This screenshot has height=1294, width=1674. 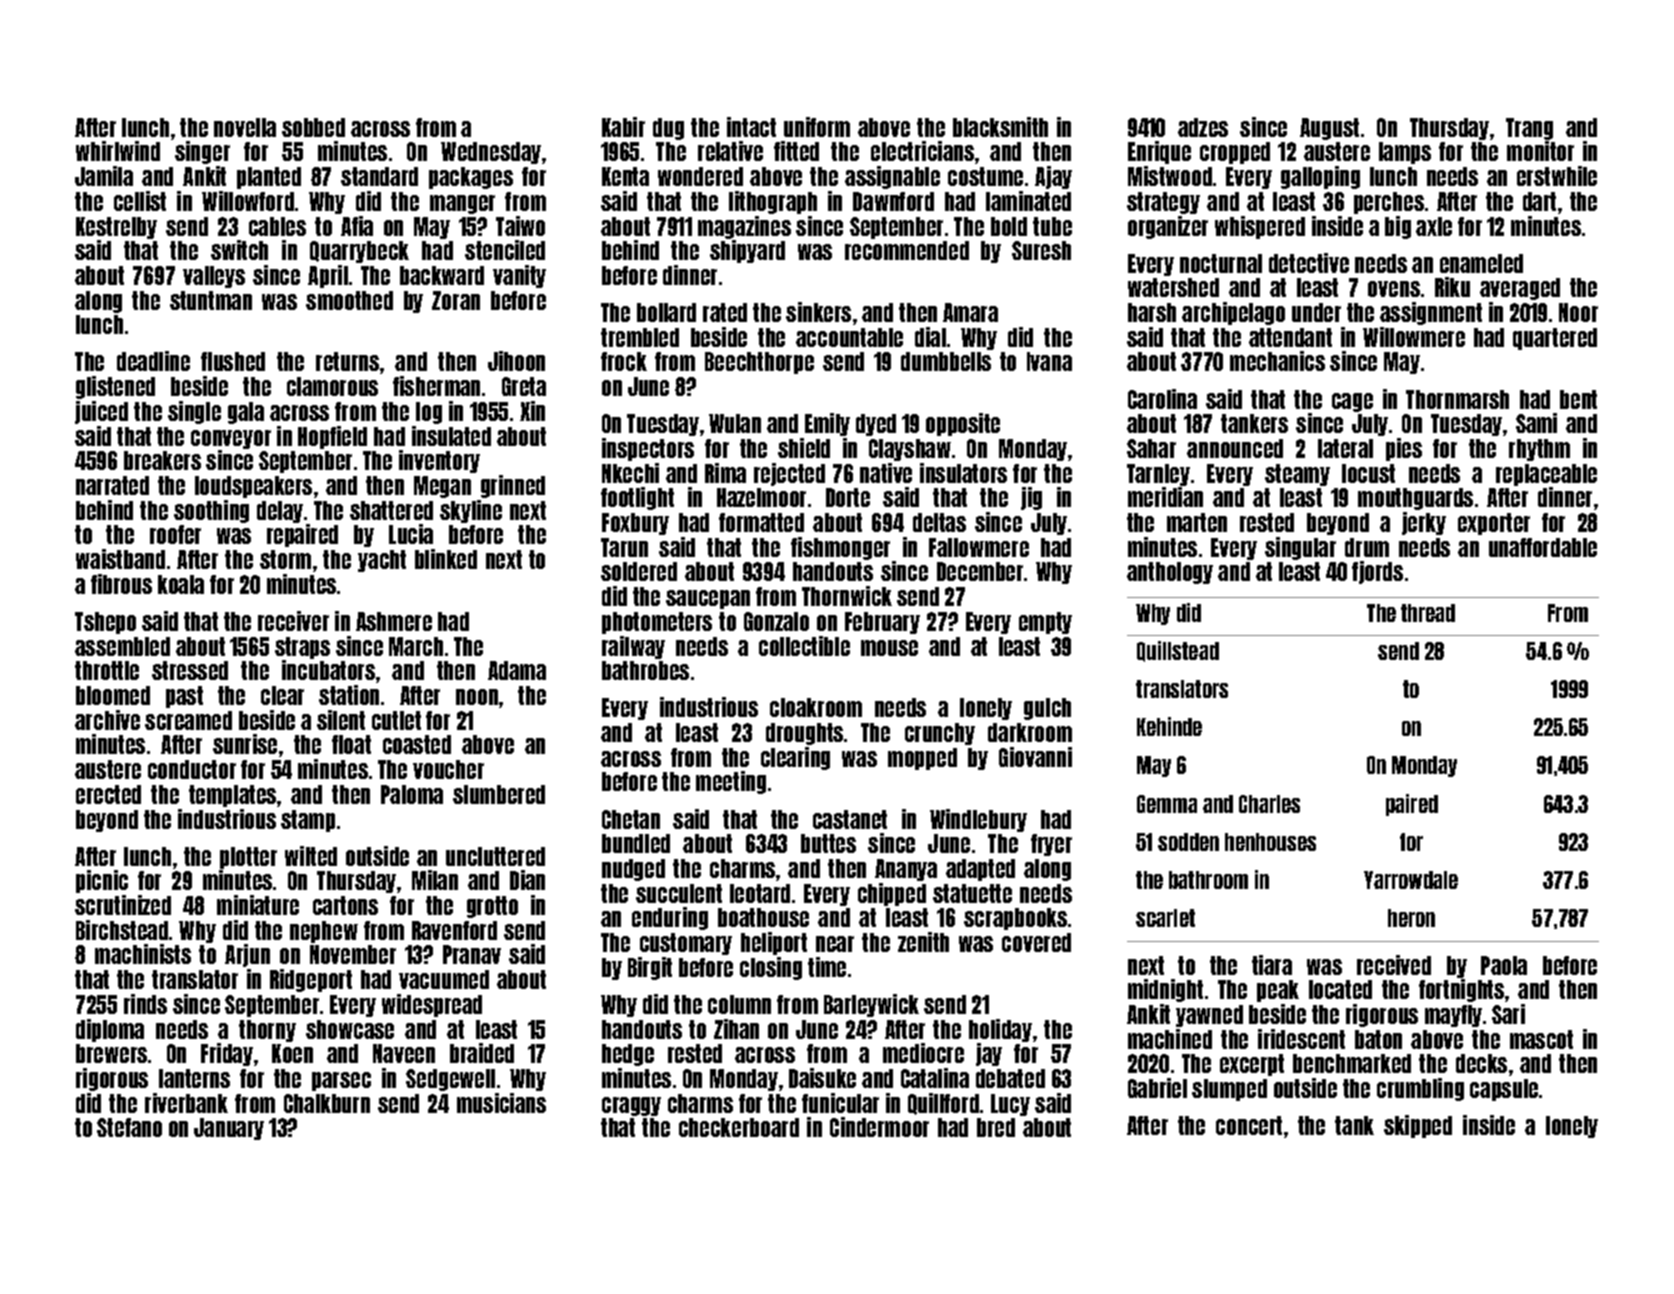 I want to click on December, so click(x=980, y=571).
